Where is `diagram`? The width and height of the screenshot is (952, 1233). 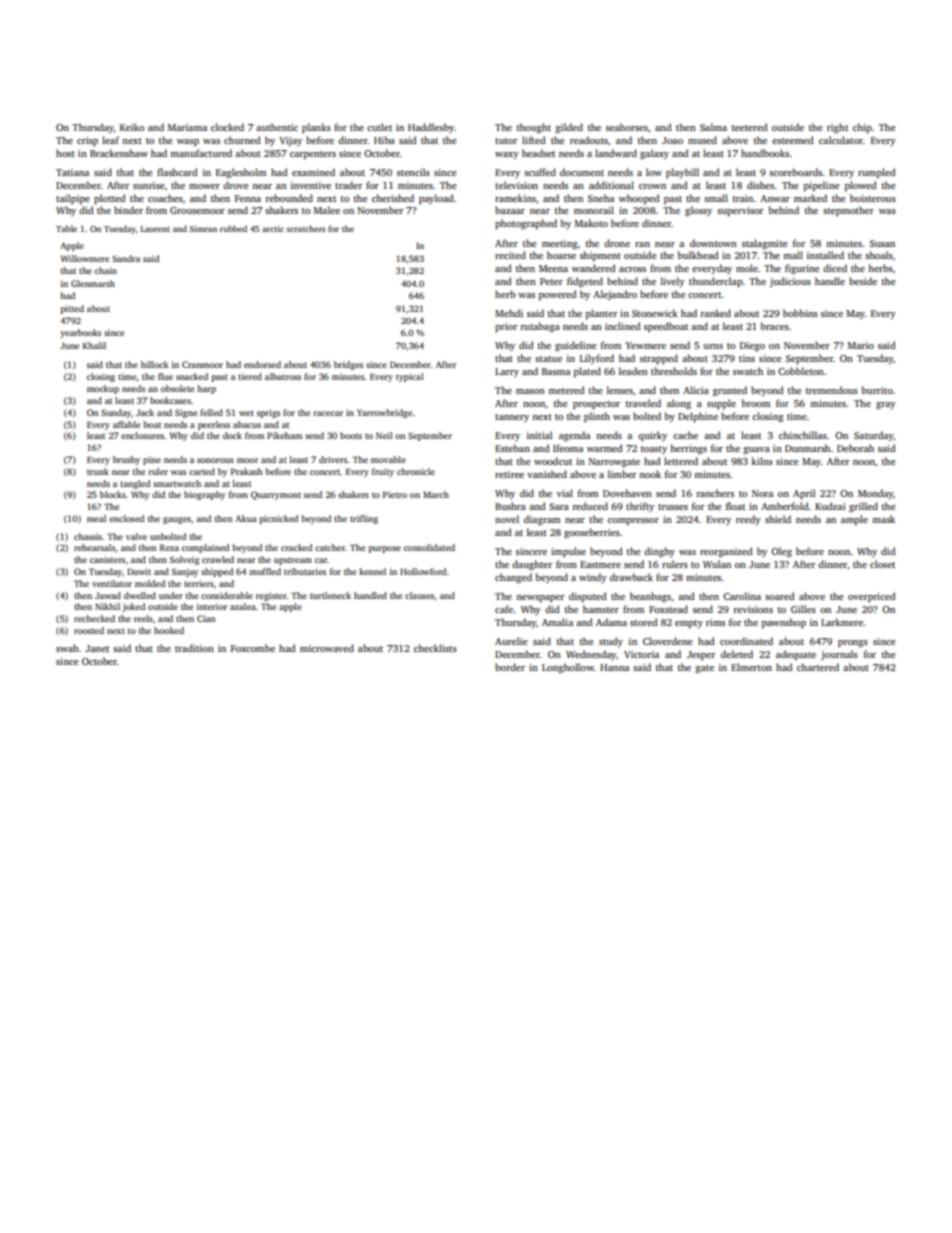
diagram is located at coordinates (542, 520).
